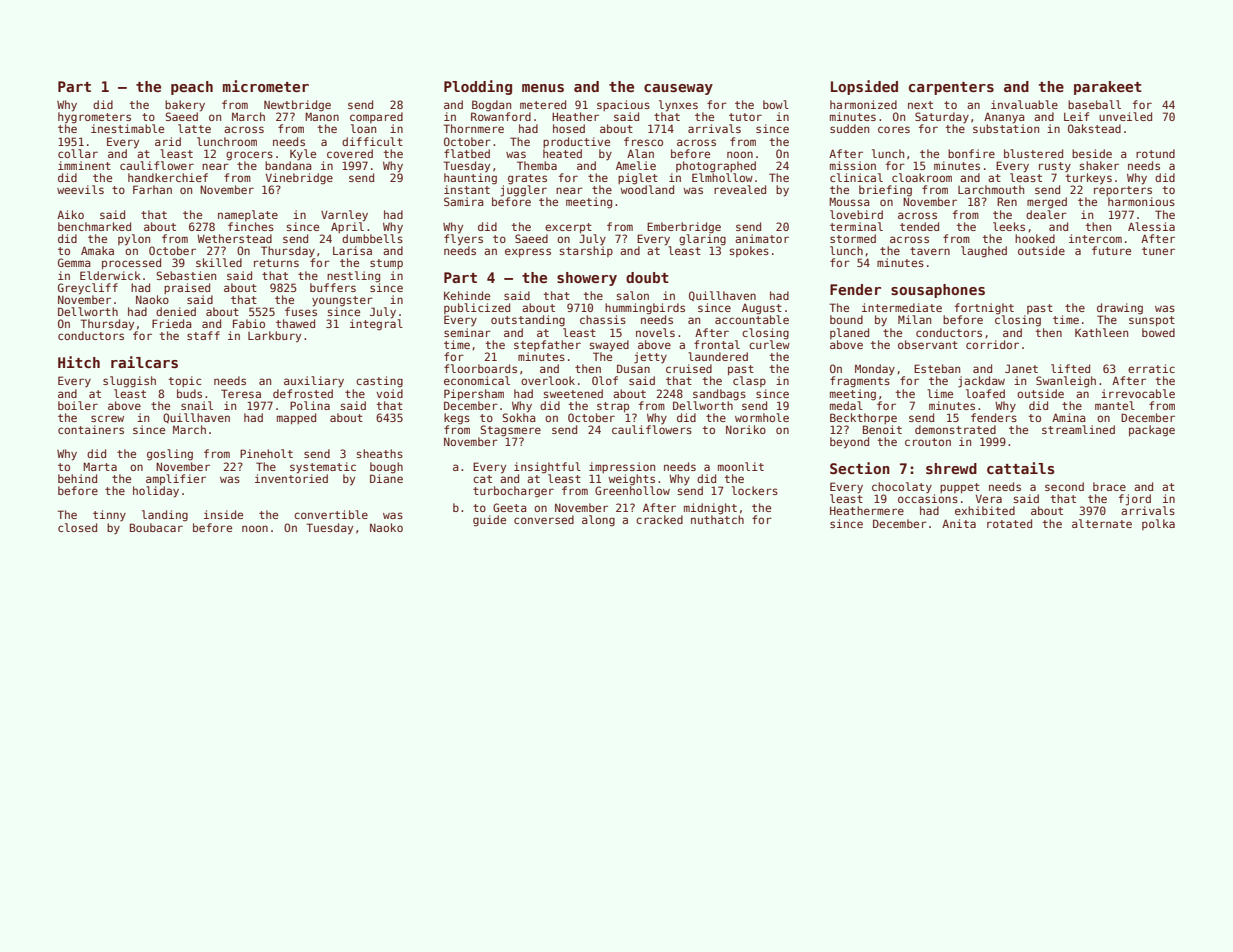  Describe the element at coordinates (547, 468) in the page. I see `insightful` at that location.
